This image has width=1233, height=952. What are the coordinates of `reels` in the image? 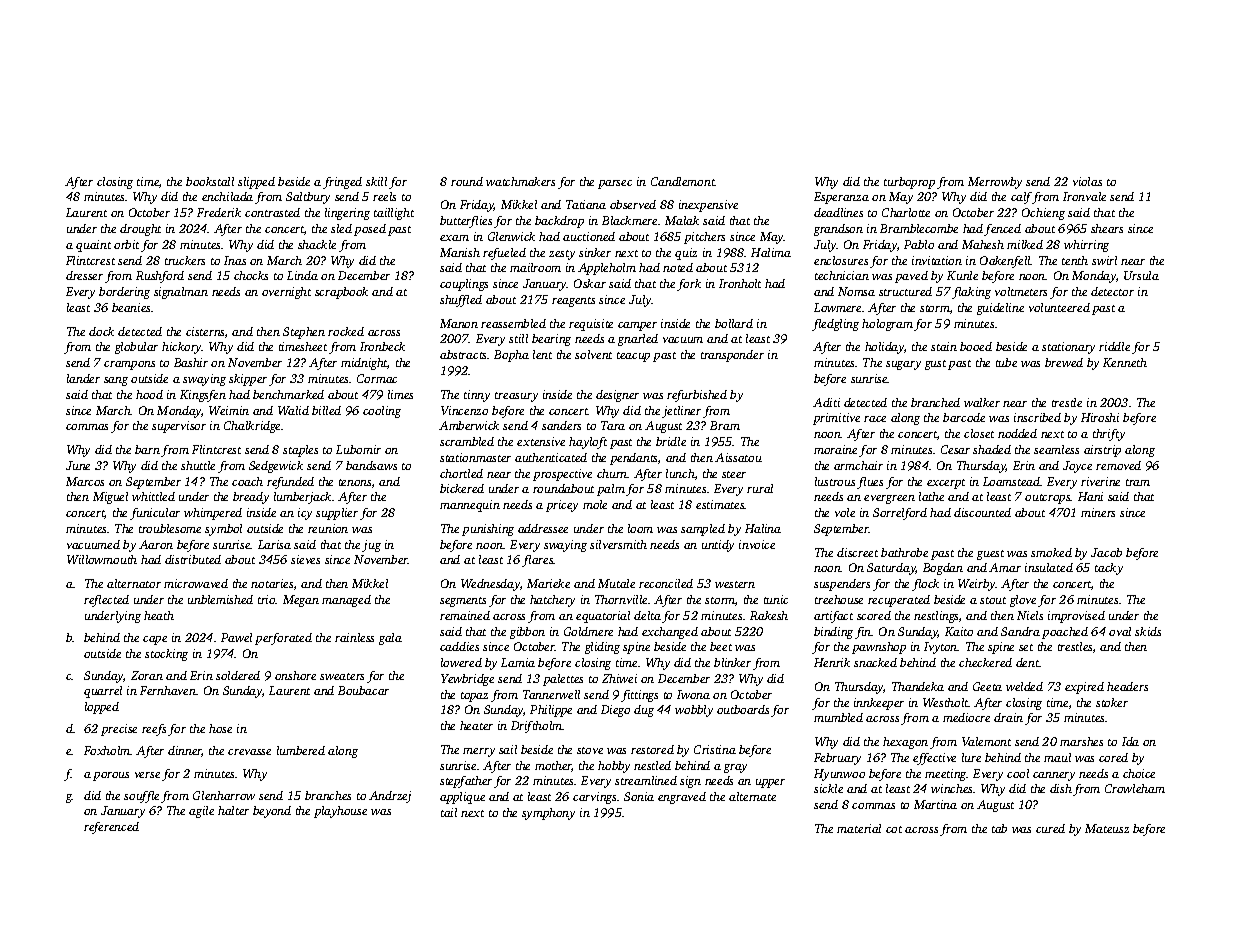 It's located at (384, 196).
